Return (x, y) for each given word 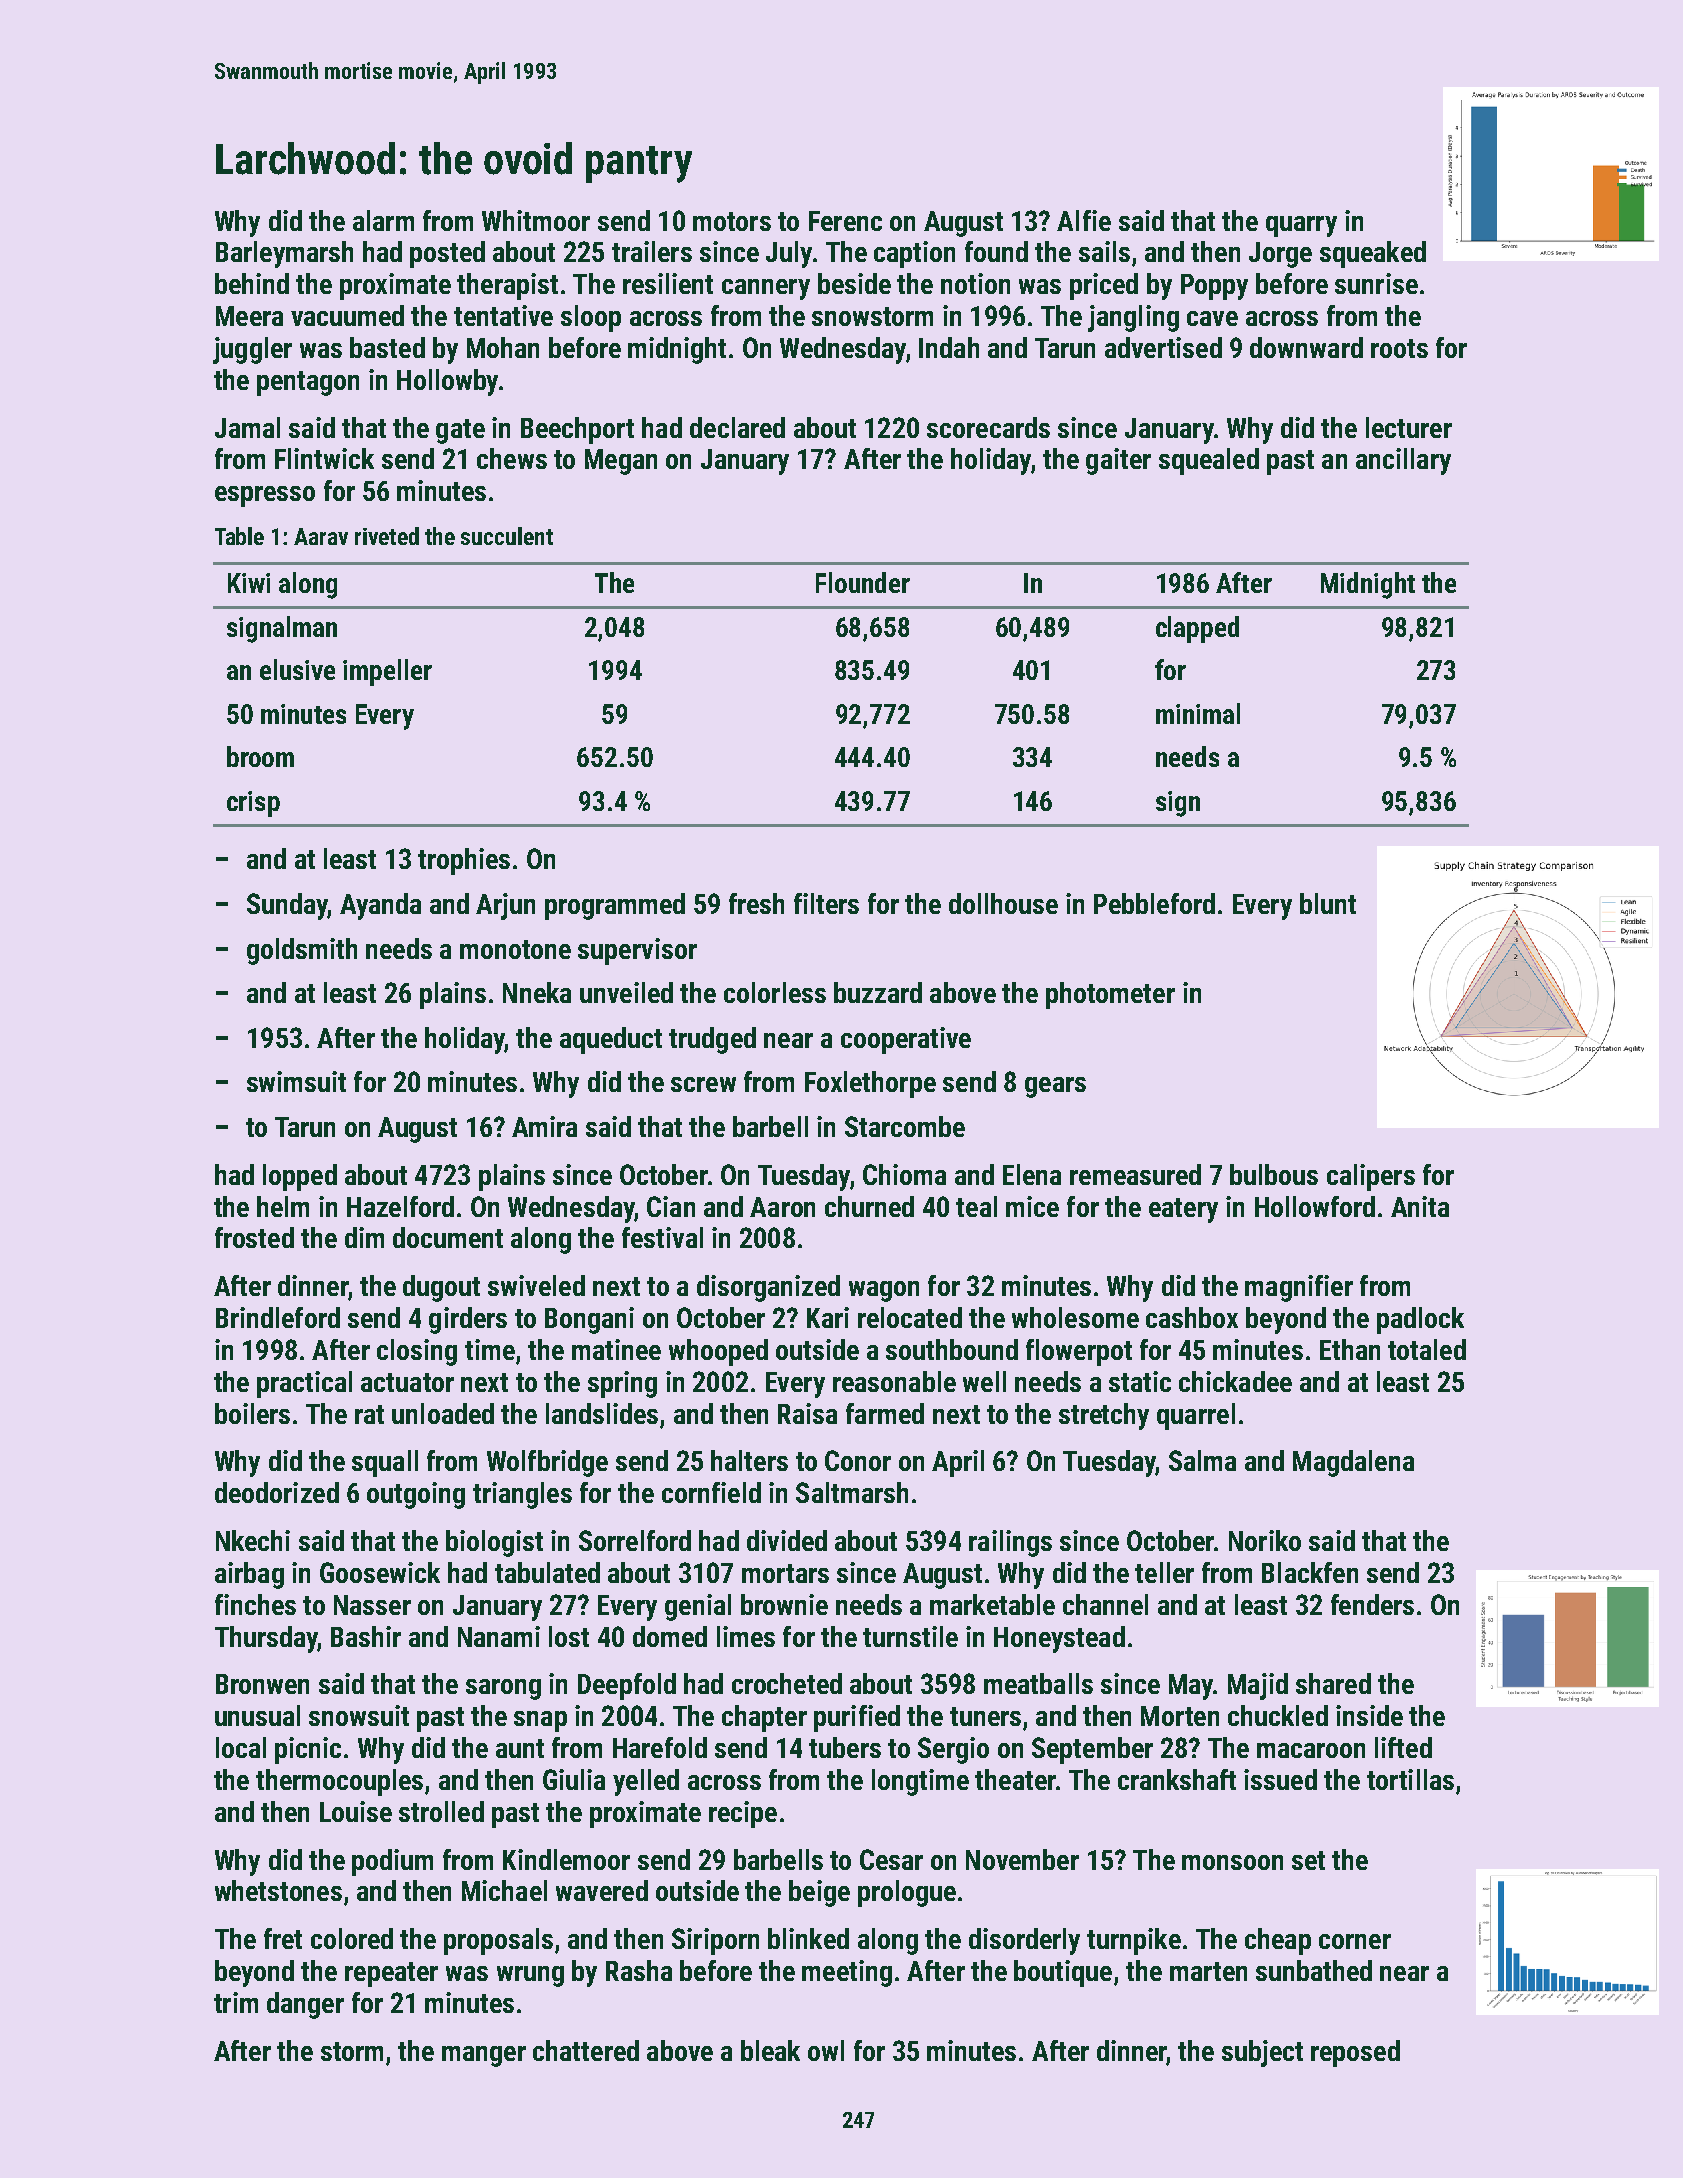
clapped (1197, 629)
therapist (507, 286)
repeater (391, 1974)
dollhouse (1003, 903)
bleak (770, 2050)
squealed (1209, 461)
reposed (1355, 2053)
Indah (949, 347)
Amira (544, 1126)
